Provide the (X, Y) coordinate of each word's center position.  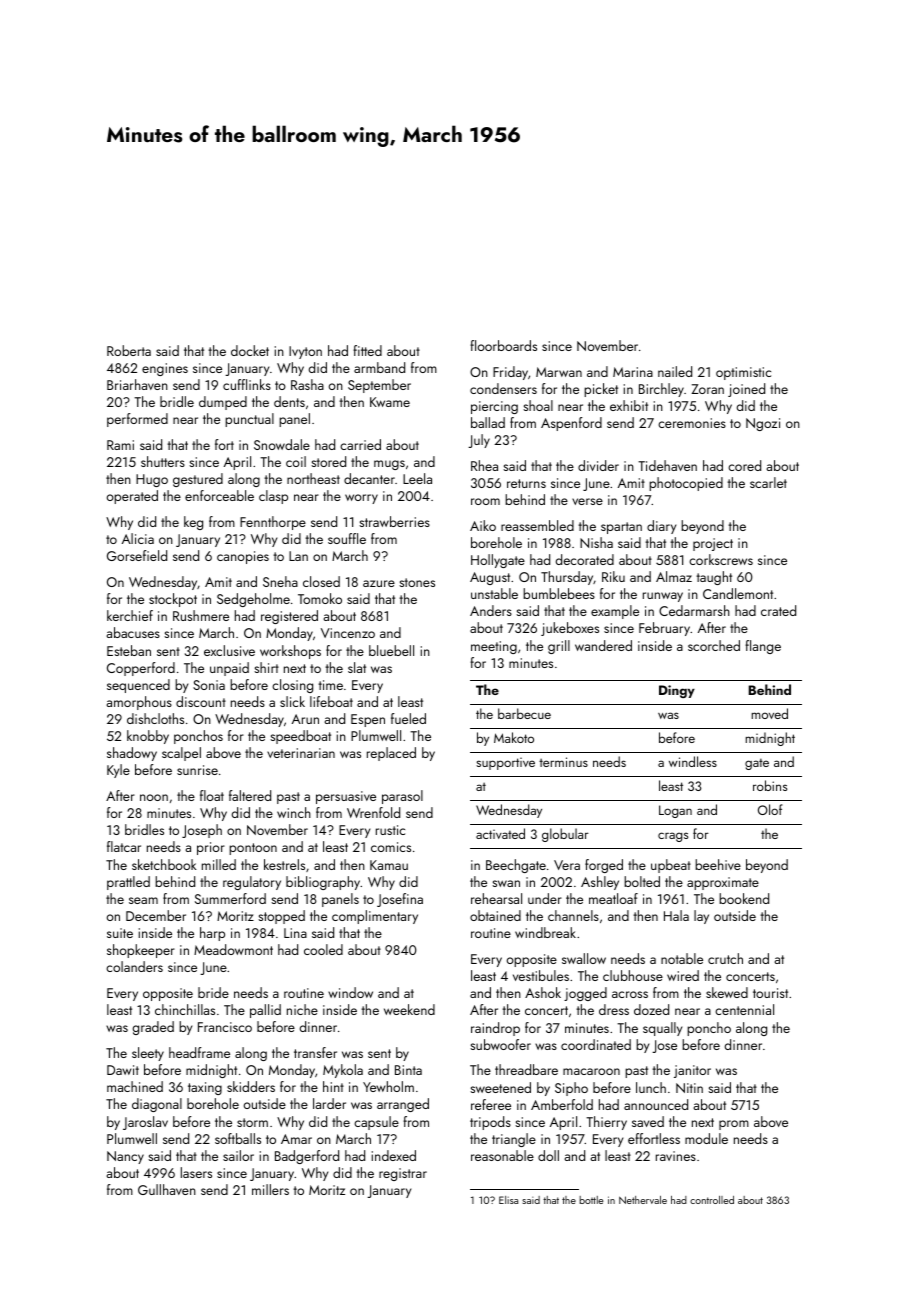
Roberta (129, 350)
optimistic (743, 373)
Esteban (129, 650)
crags (673, 837)
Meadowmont (233, 949)
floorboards (503, 345)
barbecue (524, 713)
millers (270, 1189)
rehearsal (496, 898)
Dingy (677, 691)
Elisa (508, 1200)
